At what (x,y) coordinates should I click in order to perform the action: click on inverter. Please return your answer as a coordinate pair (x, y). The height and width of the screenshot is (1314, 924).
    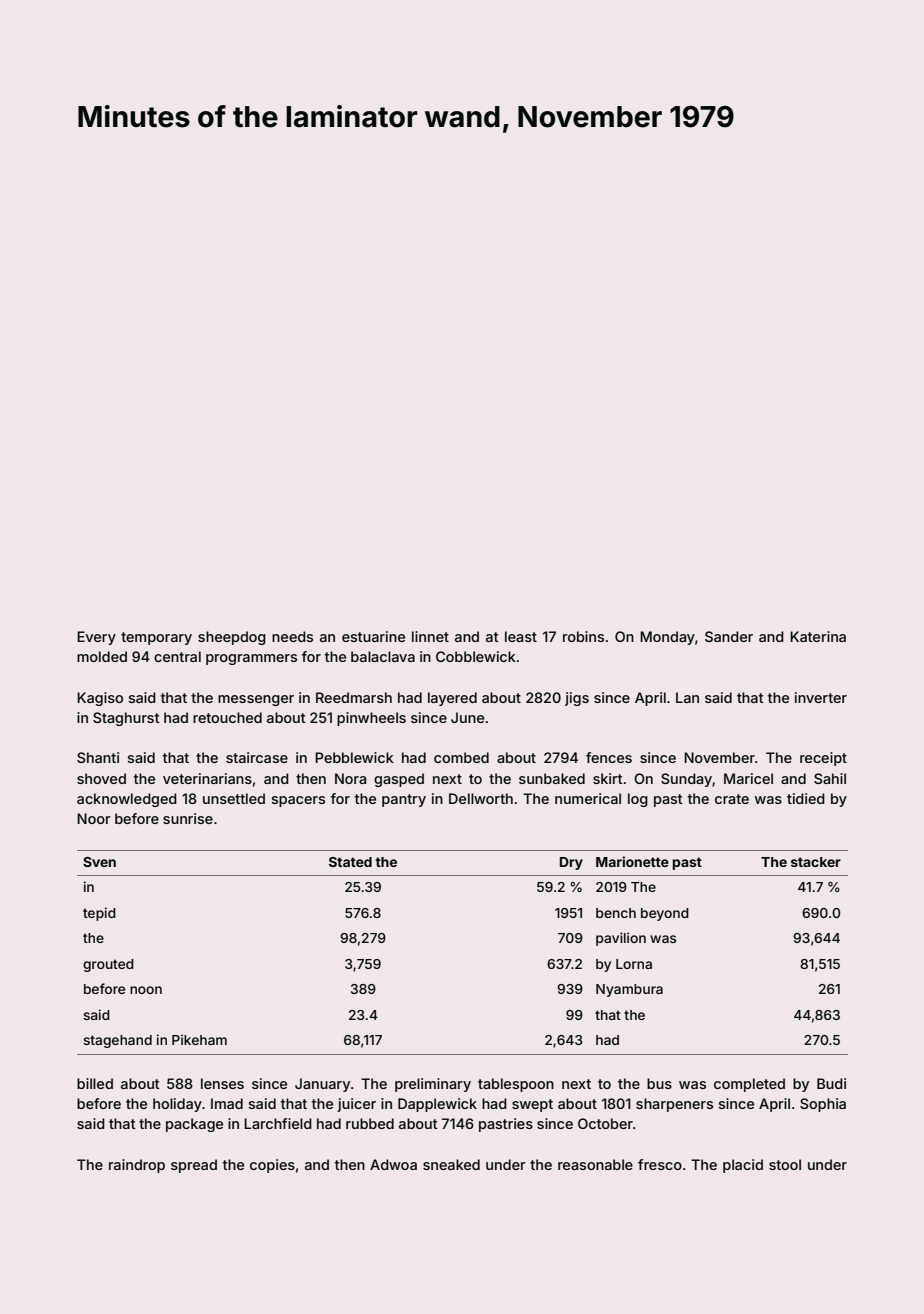
    Looking at the image, I should click on (821, 697).
